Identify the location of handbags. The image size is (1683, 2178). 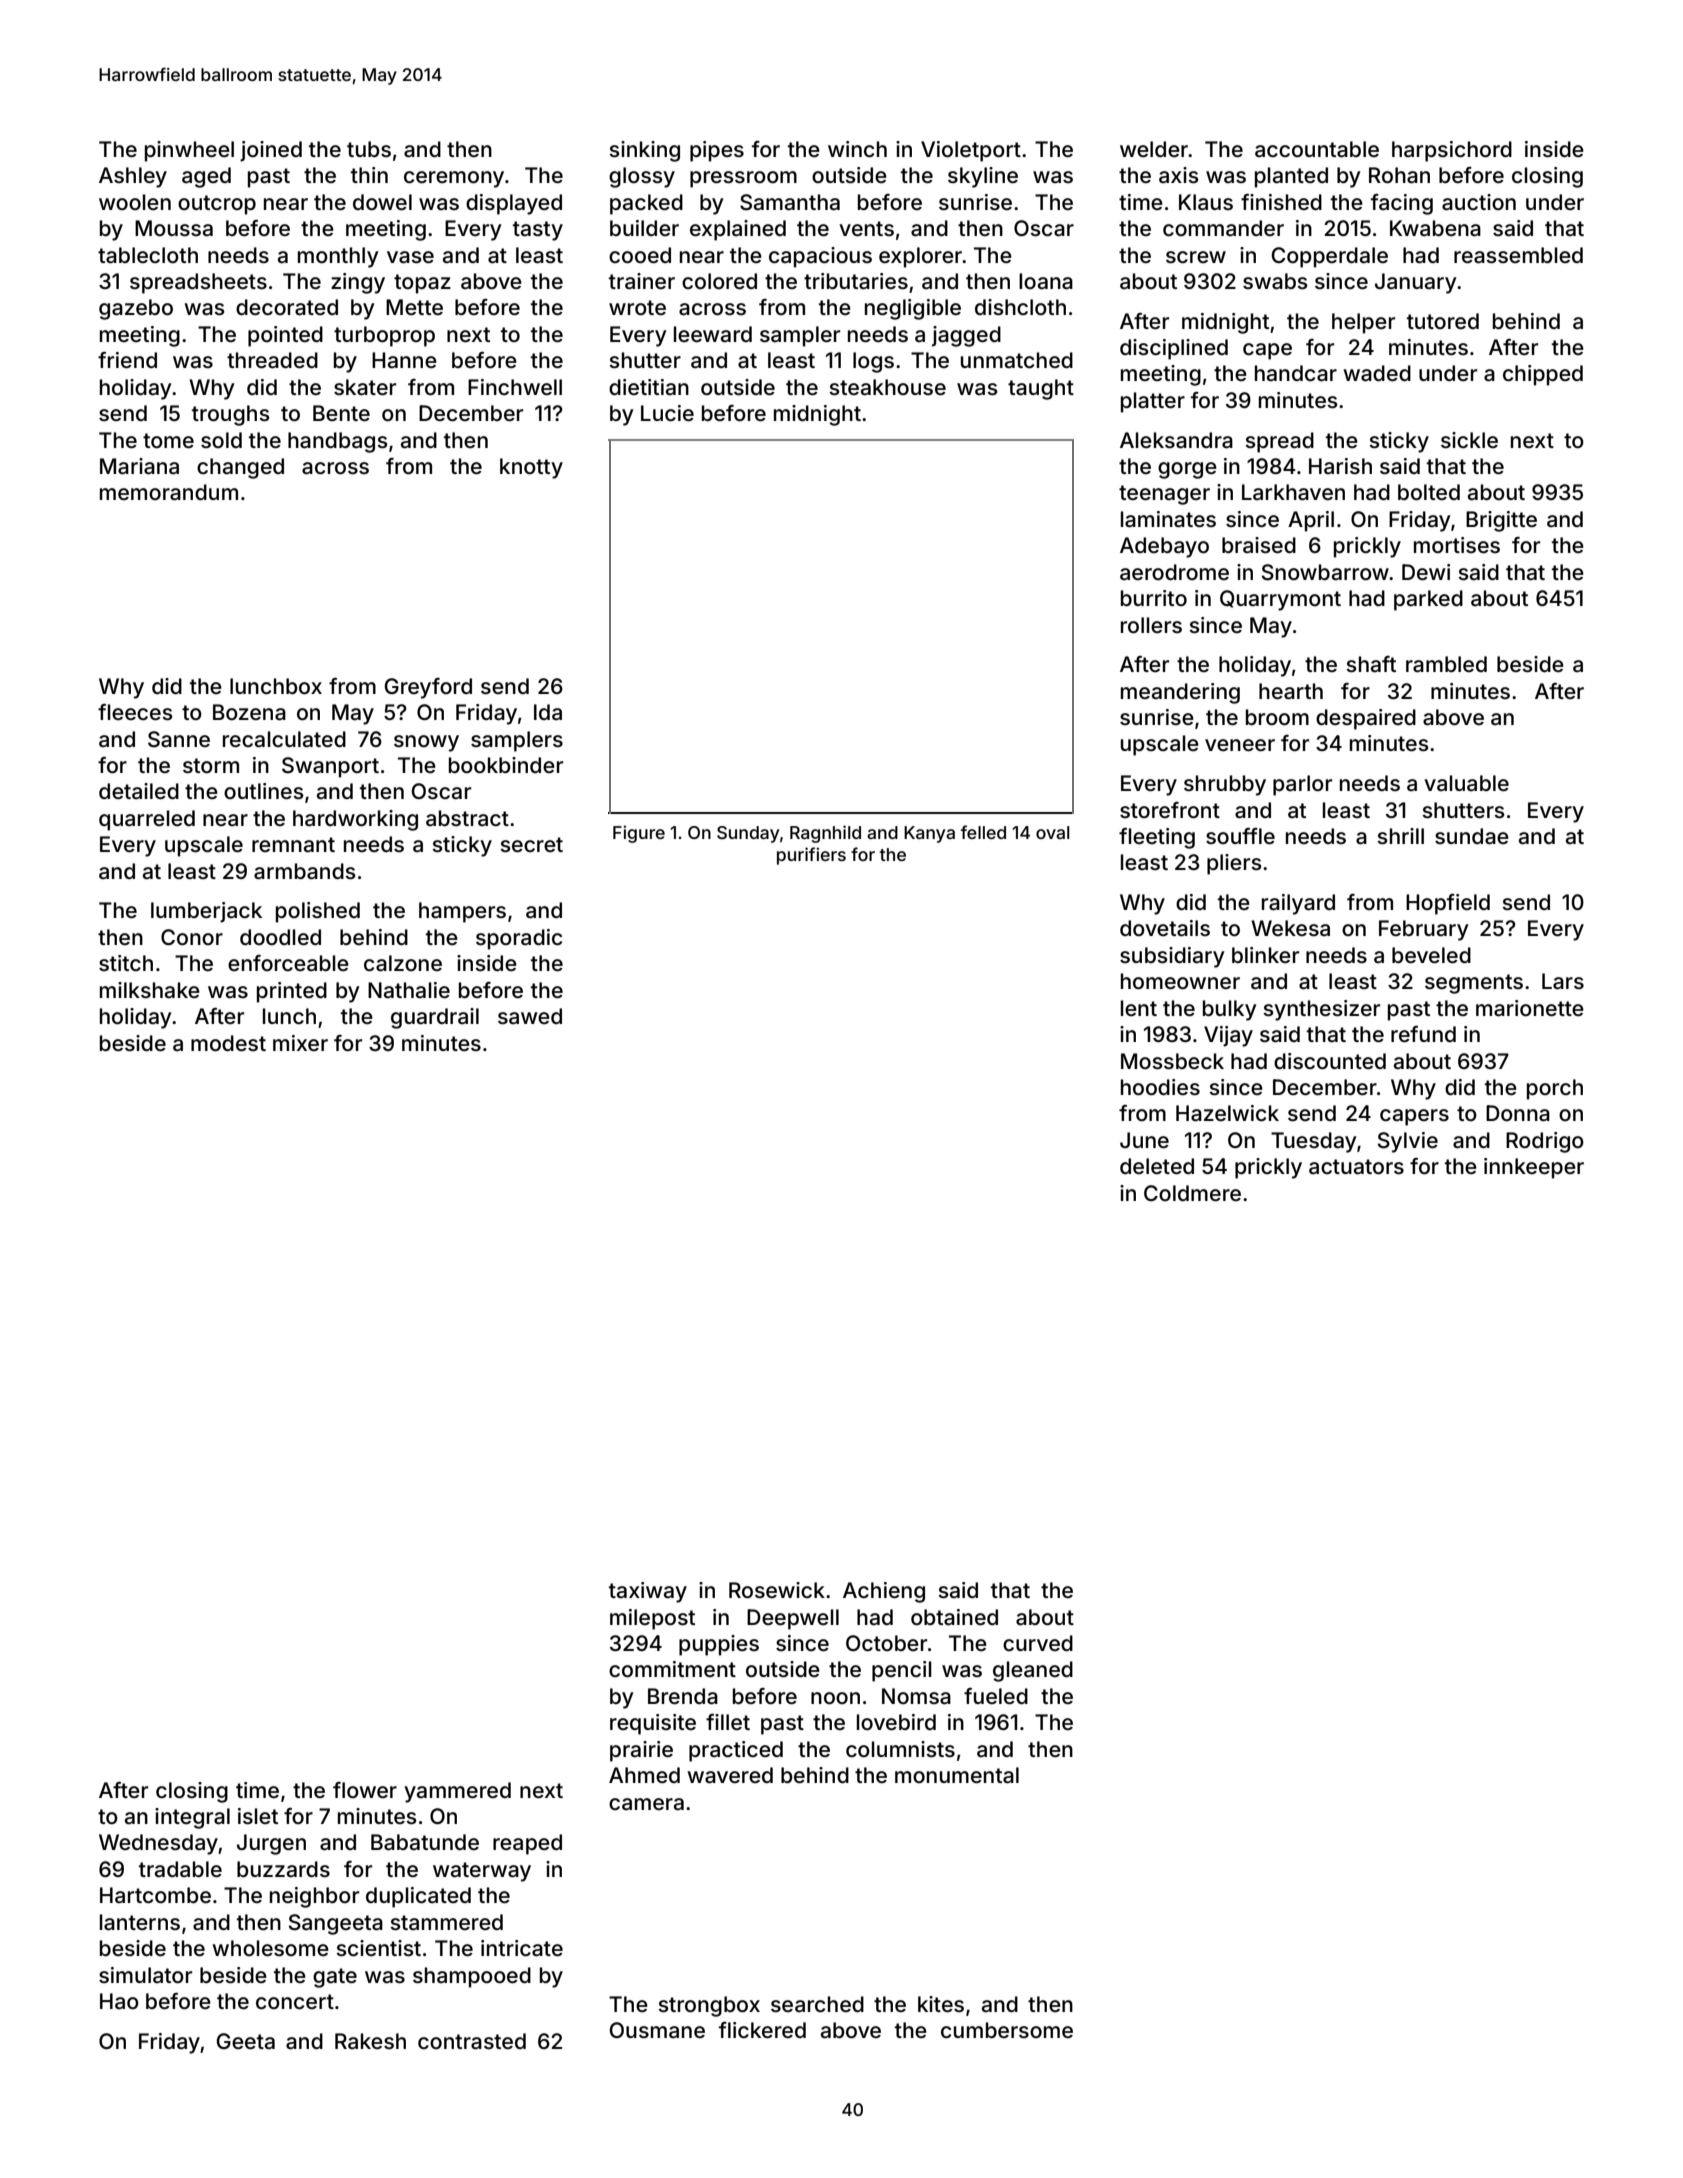
(338, 442).
